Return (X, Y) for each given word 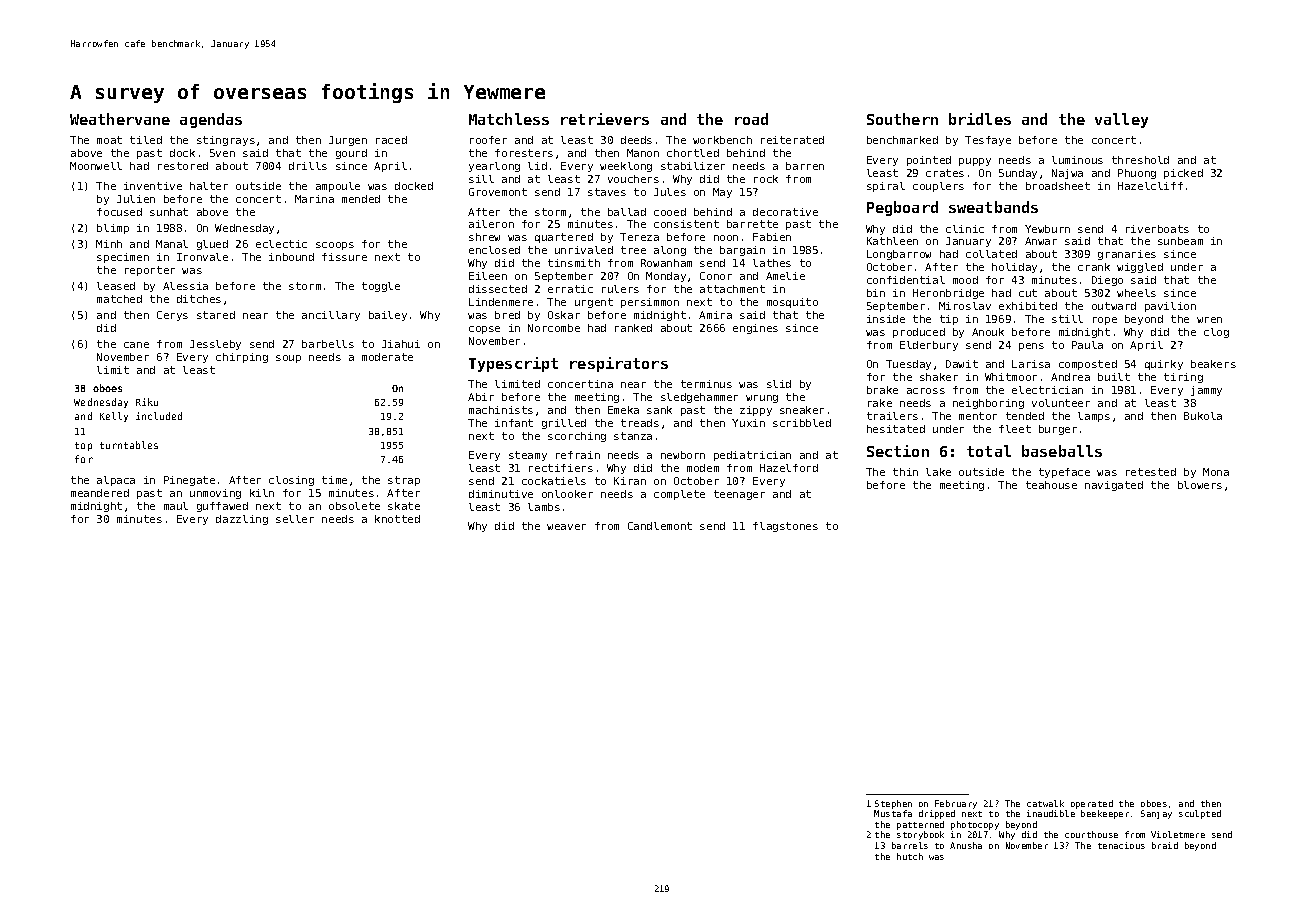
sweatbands (993, 207)
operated (1092, 804)
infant (514, 423)
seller (295, 519)
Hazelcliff (1150, 186)
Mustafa (893, 813)
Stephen (893, 804)
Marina (314, 199)
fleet (1015, 429)
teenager (739, 495)
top (83, 446)
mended (361, 199)
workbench (722, 140)
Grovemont (498, 192)
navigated (1114, 486)
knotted (397, 519)
